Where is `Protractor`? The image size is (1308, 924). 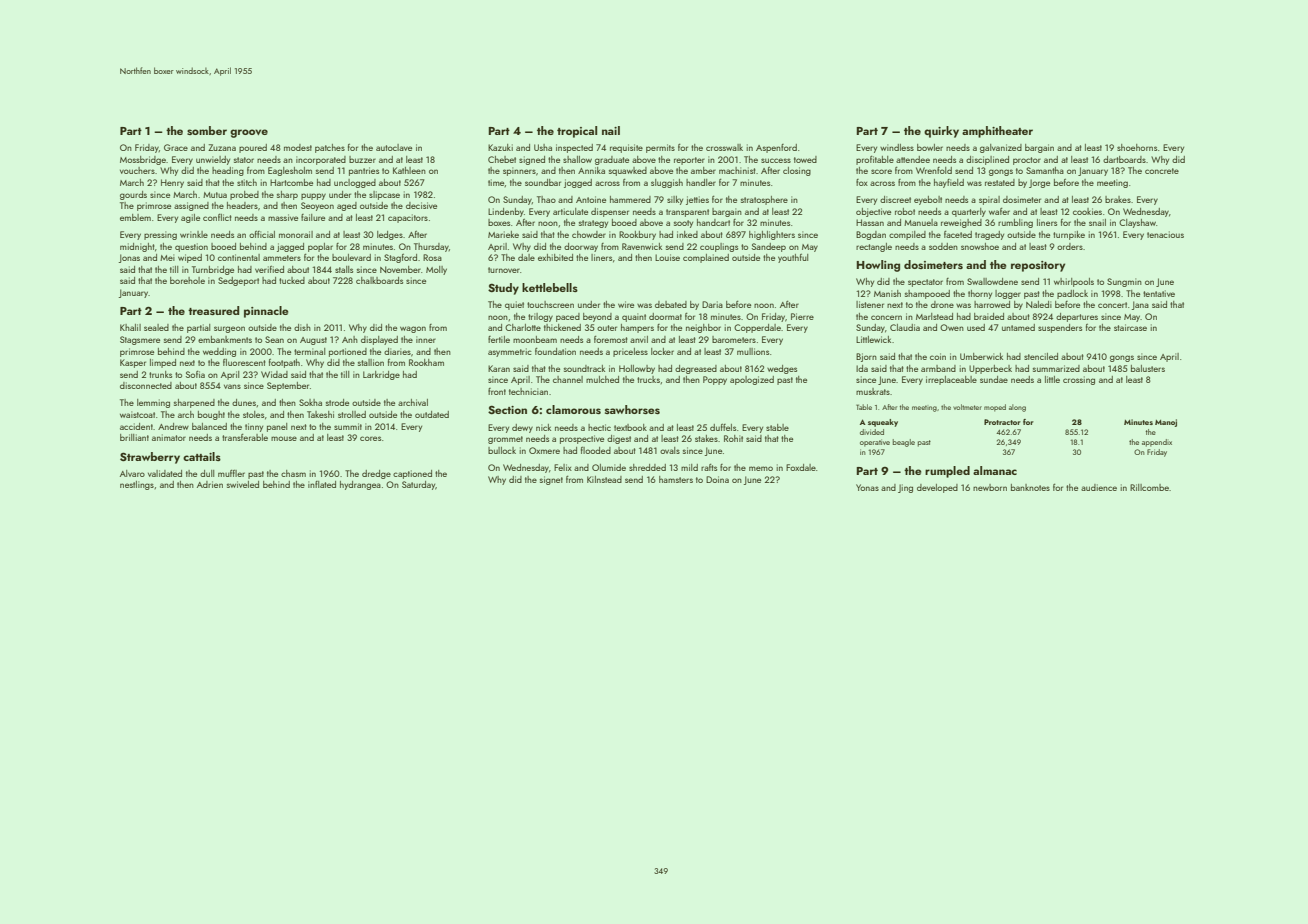
Protractor is located at coordinates (1002, 422).
